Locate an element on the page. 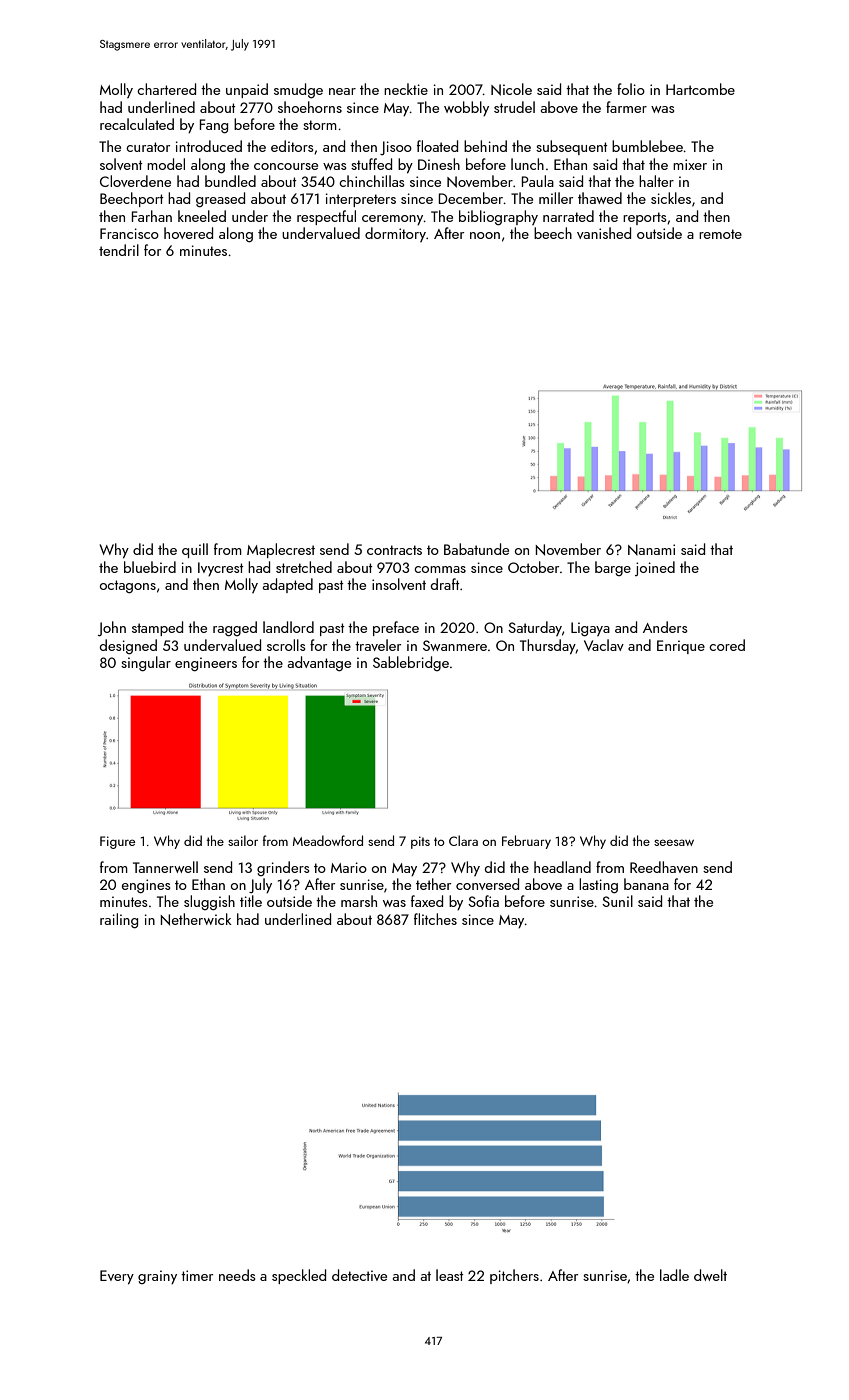 Image resolution: width=849 pixels, height=1400 pixels. sailor is located at coordinates (243, 840).
